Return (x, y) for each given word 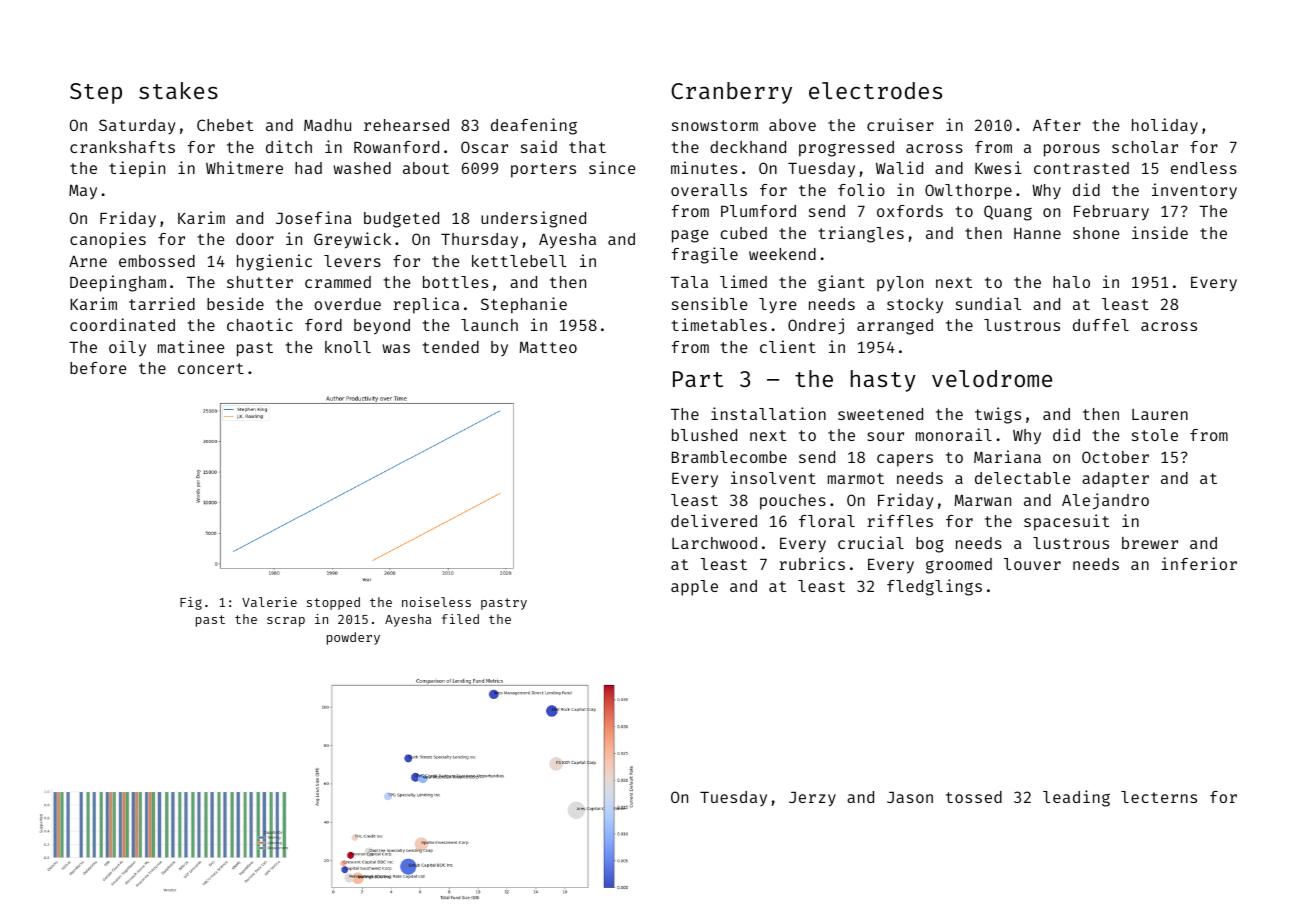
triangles (861, 234)
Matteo (548, 347)
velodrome (992, 378)
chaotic (260, 324)
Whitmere (244, 167)
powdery (353, 638)
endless (1204, 168)
